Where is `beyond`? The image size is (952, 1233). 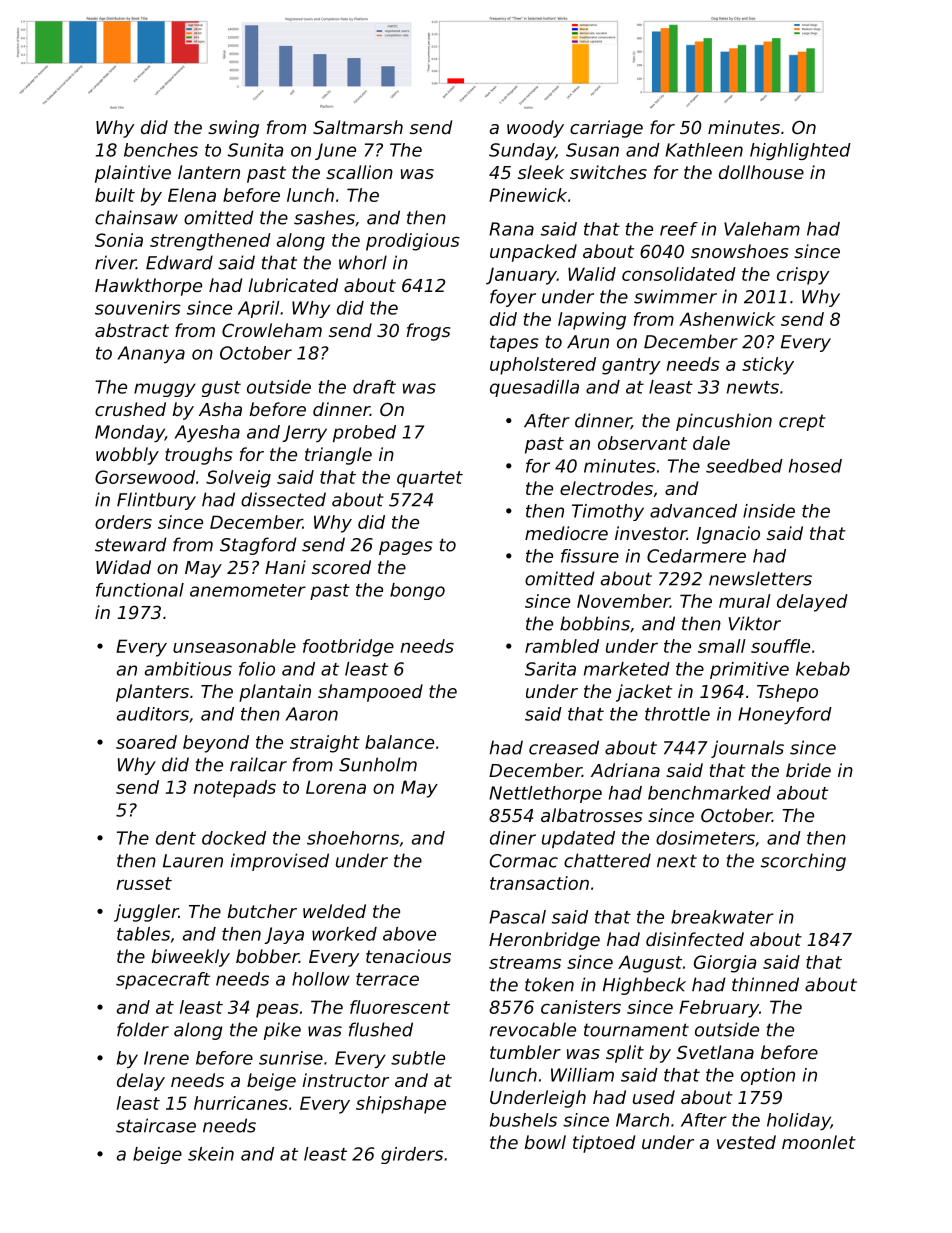
beyond is located at coordinates (216, 744).
